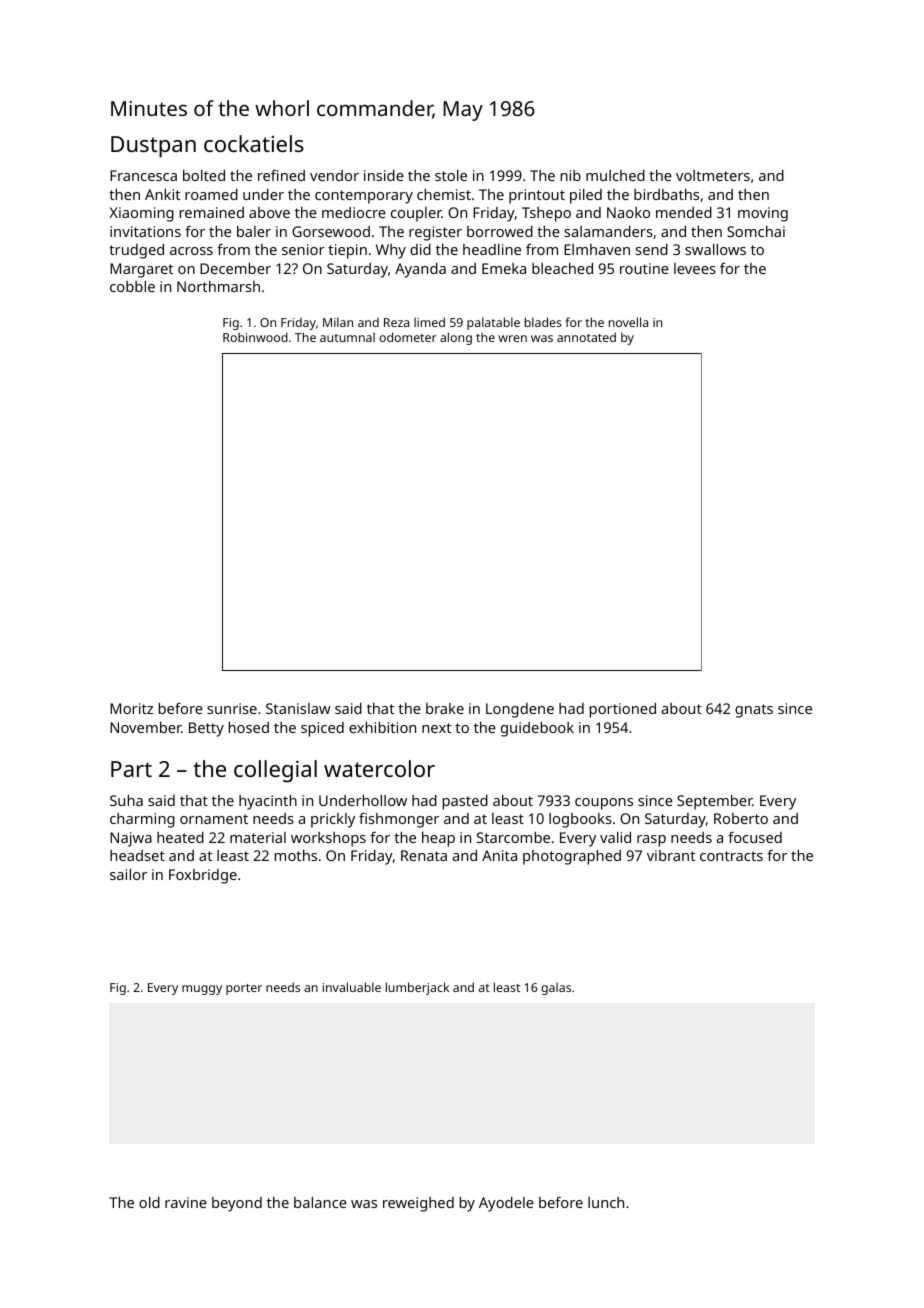 The width and height of the screenshot is (924, 1308). I want to click on voltmeters, so click(713, 175).
